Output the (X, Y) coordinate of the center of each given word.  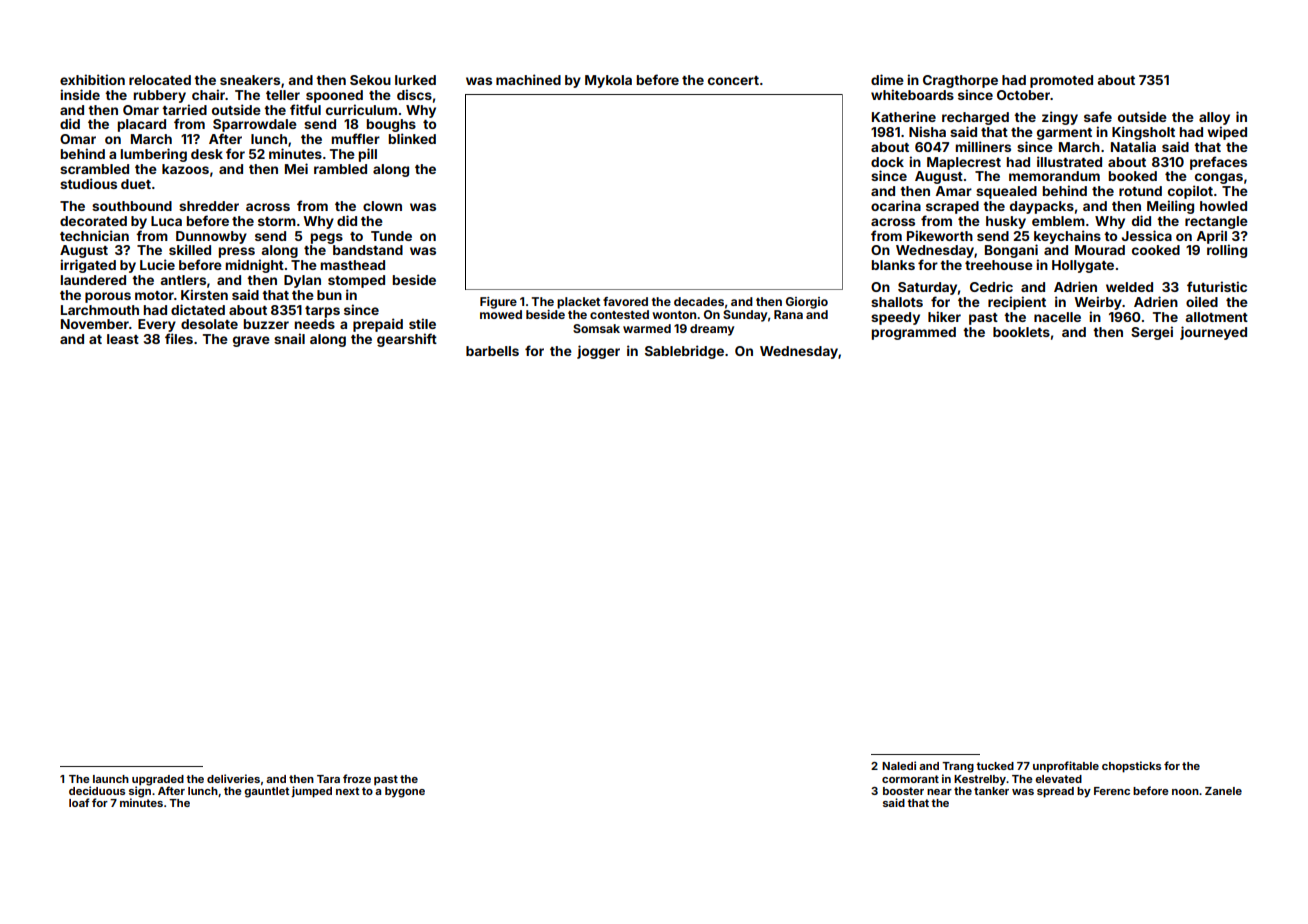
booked (1133, 176)
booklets (1021, 332)
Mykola (608, 81)
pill (368, 155)
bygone (405, 792)
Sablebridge (684, 352)
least (123, 339)
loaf (79, 802)
